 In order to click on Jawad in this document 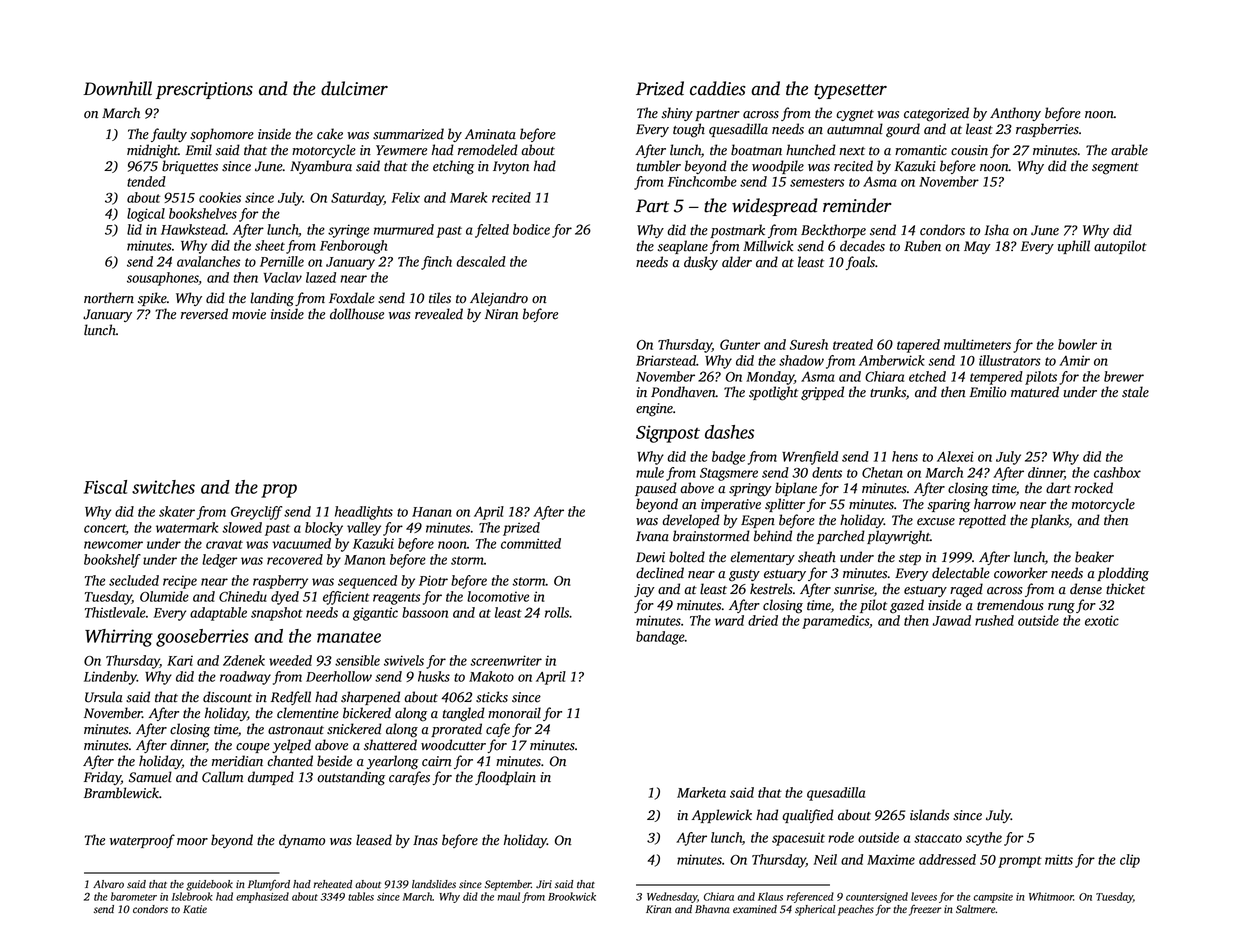, I will do `click(952, 620)`.
